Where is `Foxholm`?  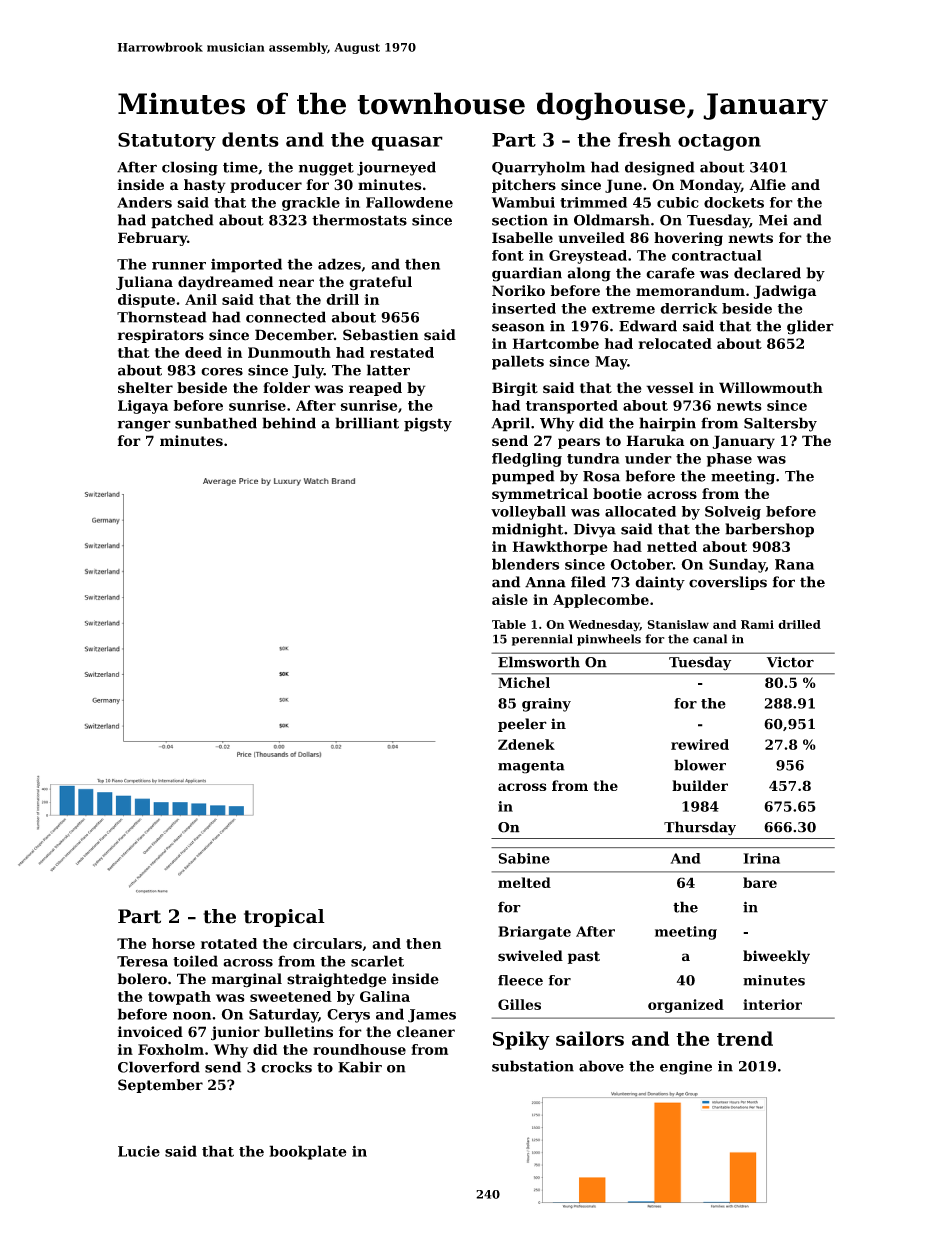 Foxholm is located at coordinates (171, 1049).
